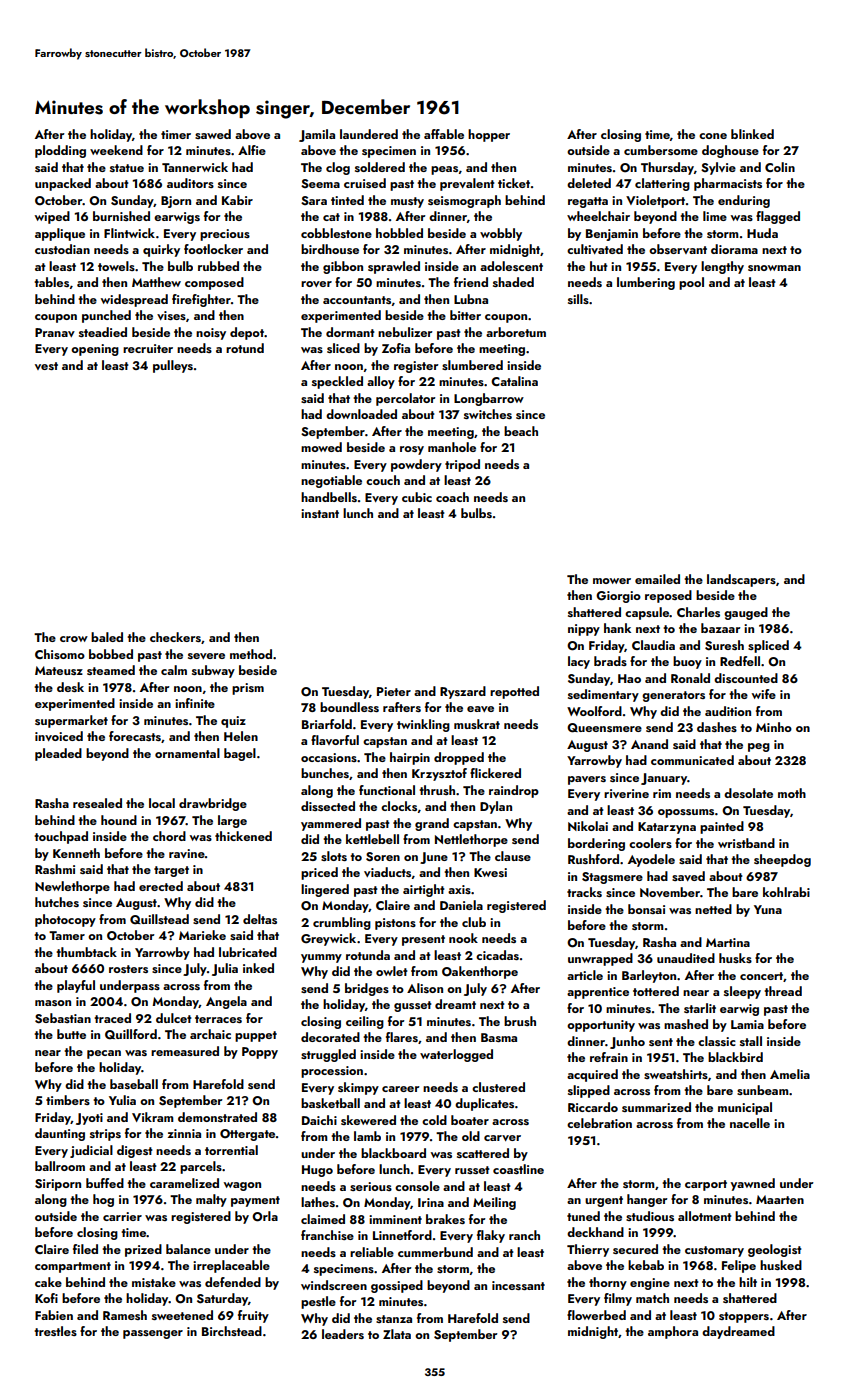 The width and height of the document is (849, 1400). What do you see at coordinates (349, 707) in the document?
I see `boundless` at bounding box center [349, 707].
